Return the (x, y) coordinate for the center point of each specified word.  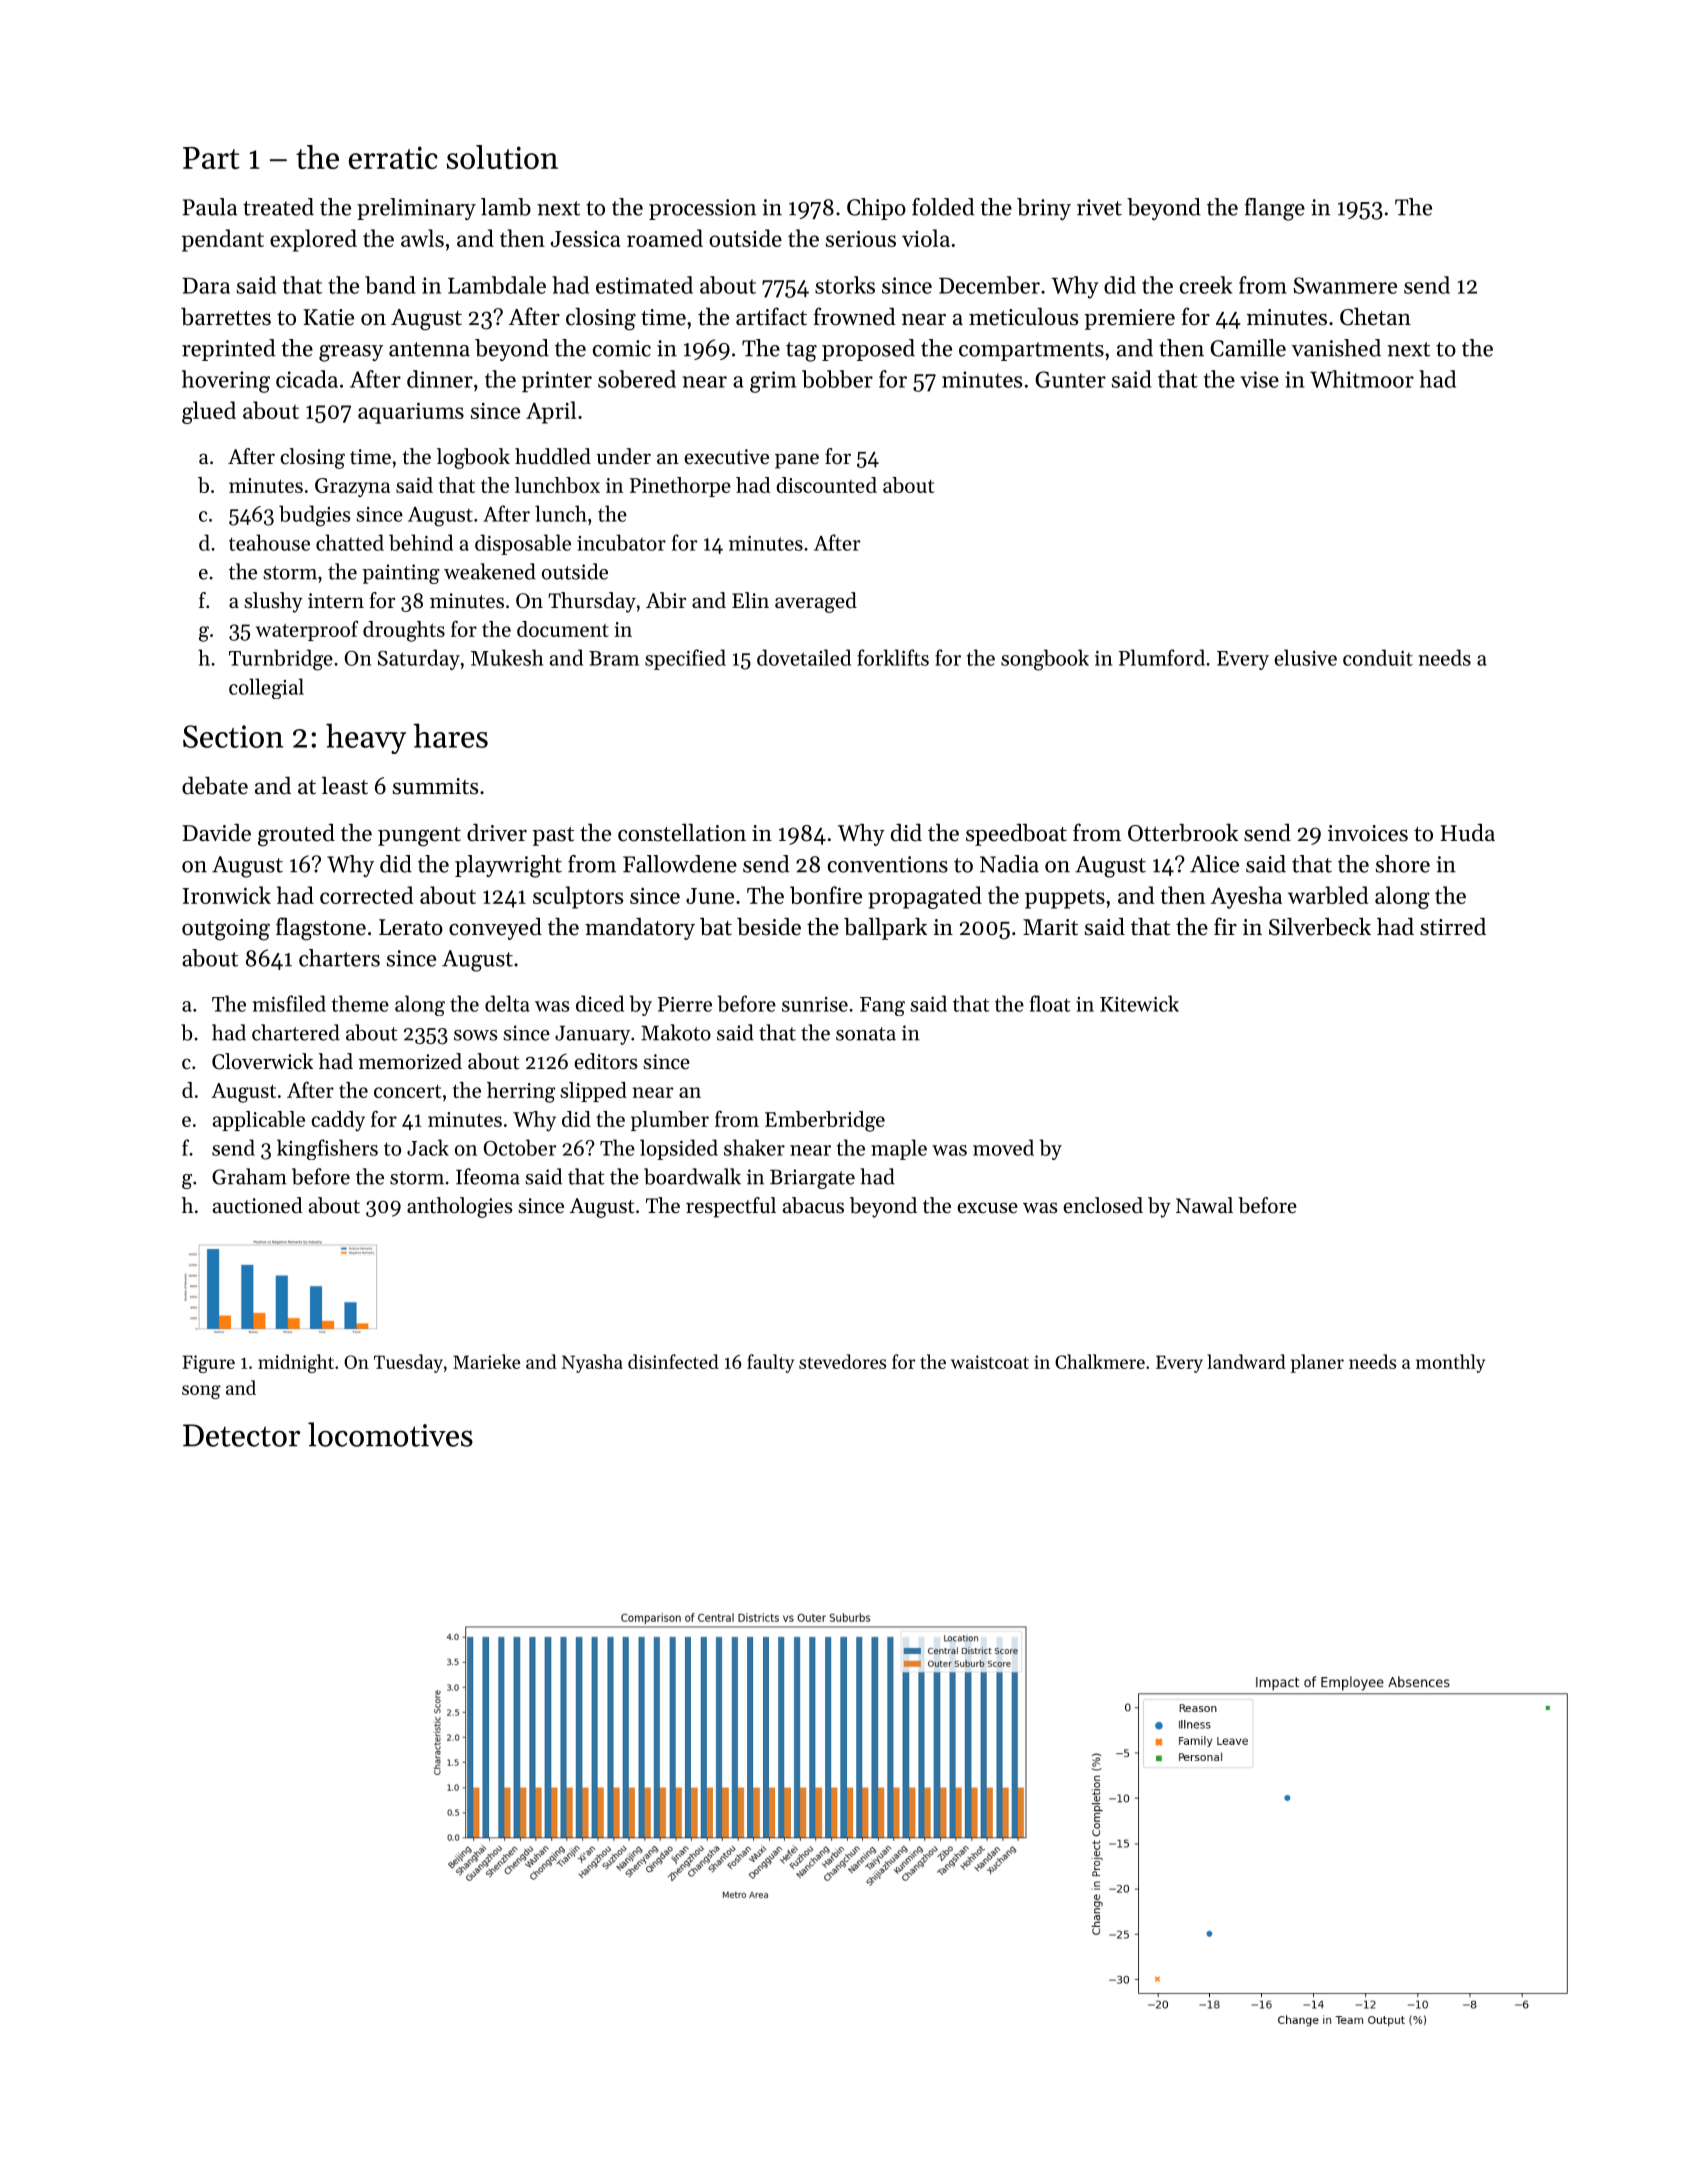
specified (685, 659)
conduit (1378, 657)
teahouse (269, 542)
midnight (296, 1363)
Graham (249, 1176)
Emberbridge (825, 1121)
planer (1317, 1363)
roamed (665, 238)
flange (1275, 209)
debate (215, 786)
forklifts (893, 657)
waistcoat (990, 1362)
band (390, 285)
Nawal (1204, 1205)
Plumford (1162, 657)
